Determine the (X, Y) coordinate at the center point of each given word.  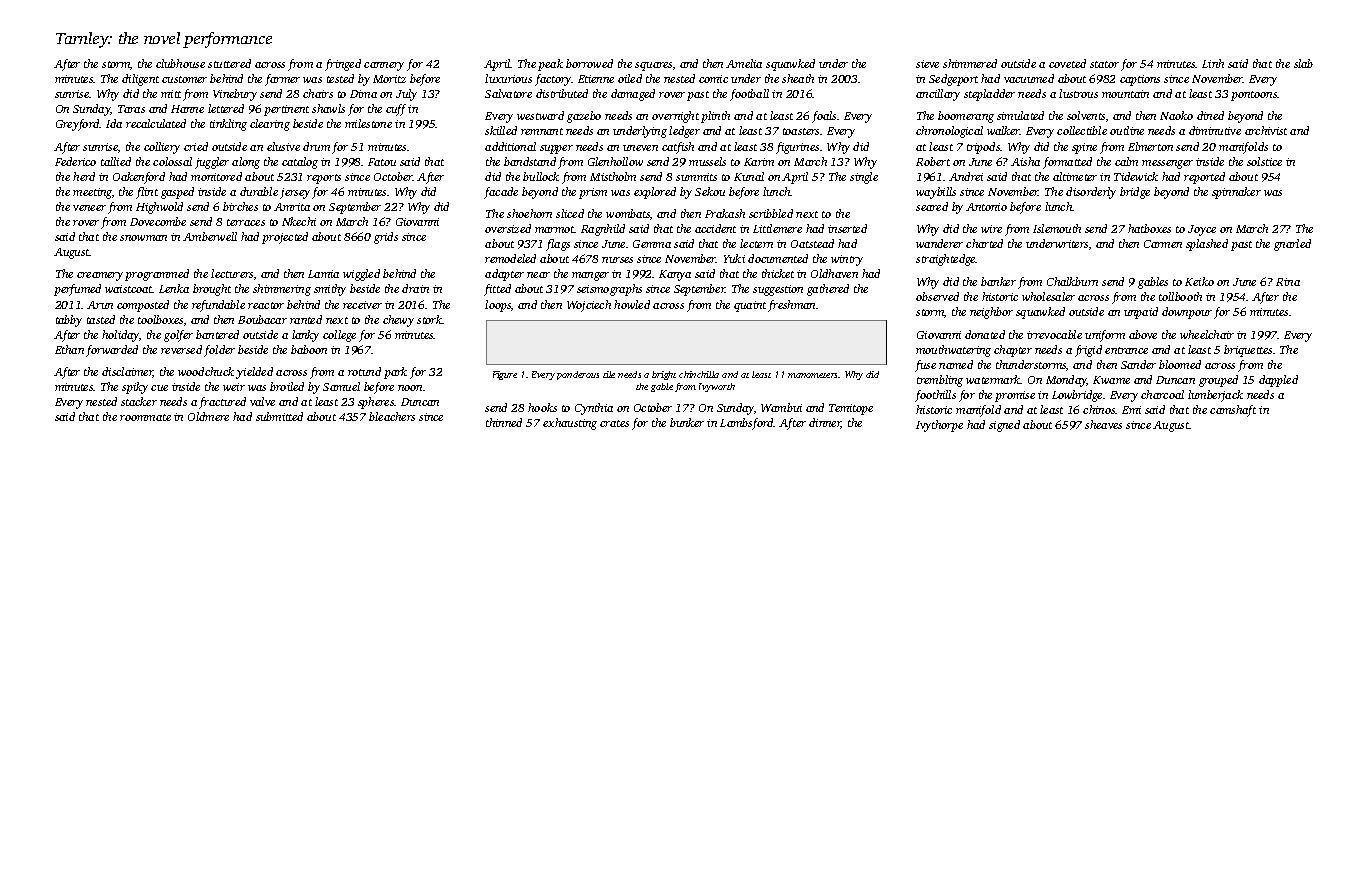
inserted (847, 228)
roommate (145, 417)
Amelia (744, 63)
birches (240, 206)
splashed (1207, 245)
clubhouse (180, 63)
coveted (1067, 63)
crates (614, 423)
